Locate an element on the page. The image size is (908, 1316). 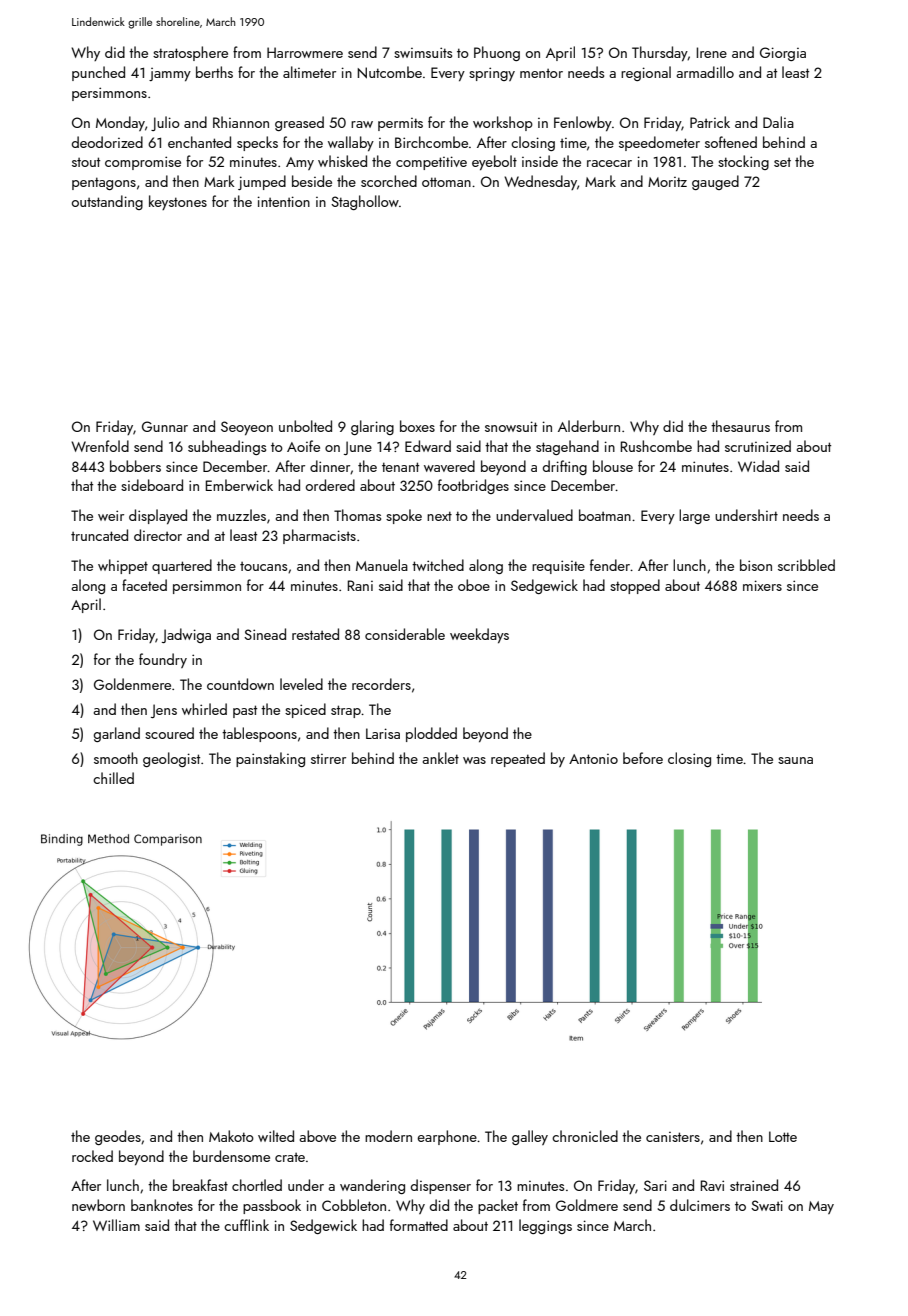
toucans is located at coordinates (263, 566).
